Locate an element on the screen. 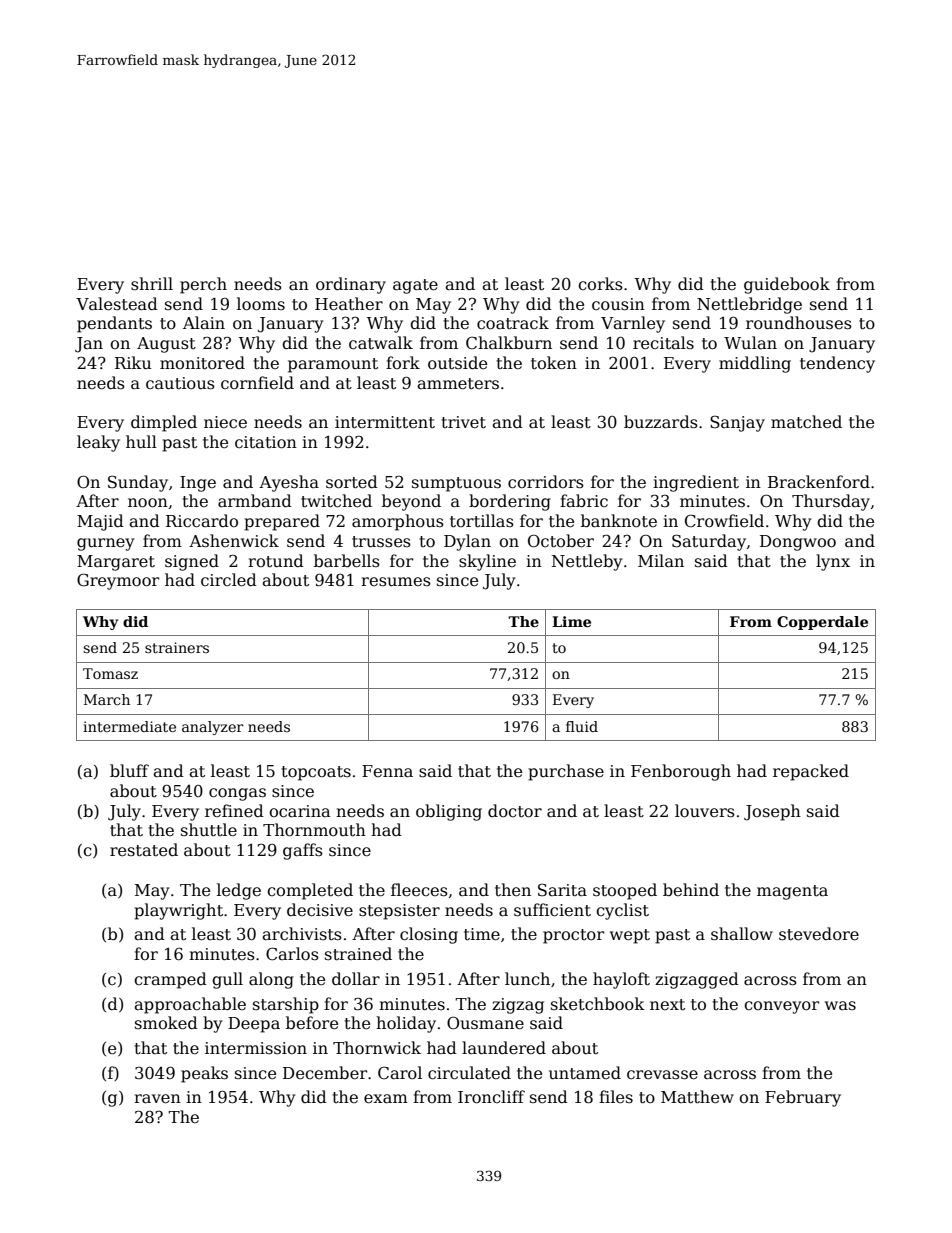  Dongwoo is located at coordinates (798, 543).
